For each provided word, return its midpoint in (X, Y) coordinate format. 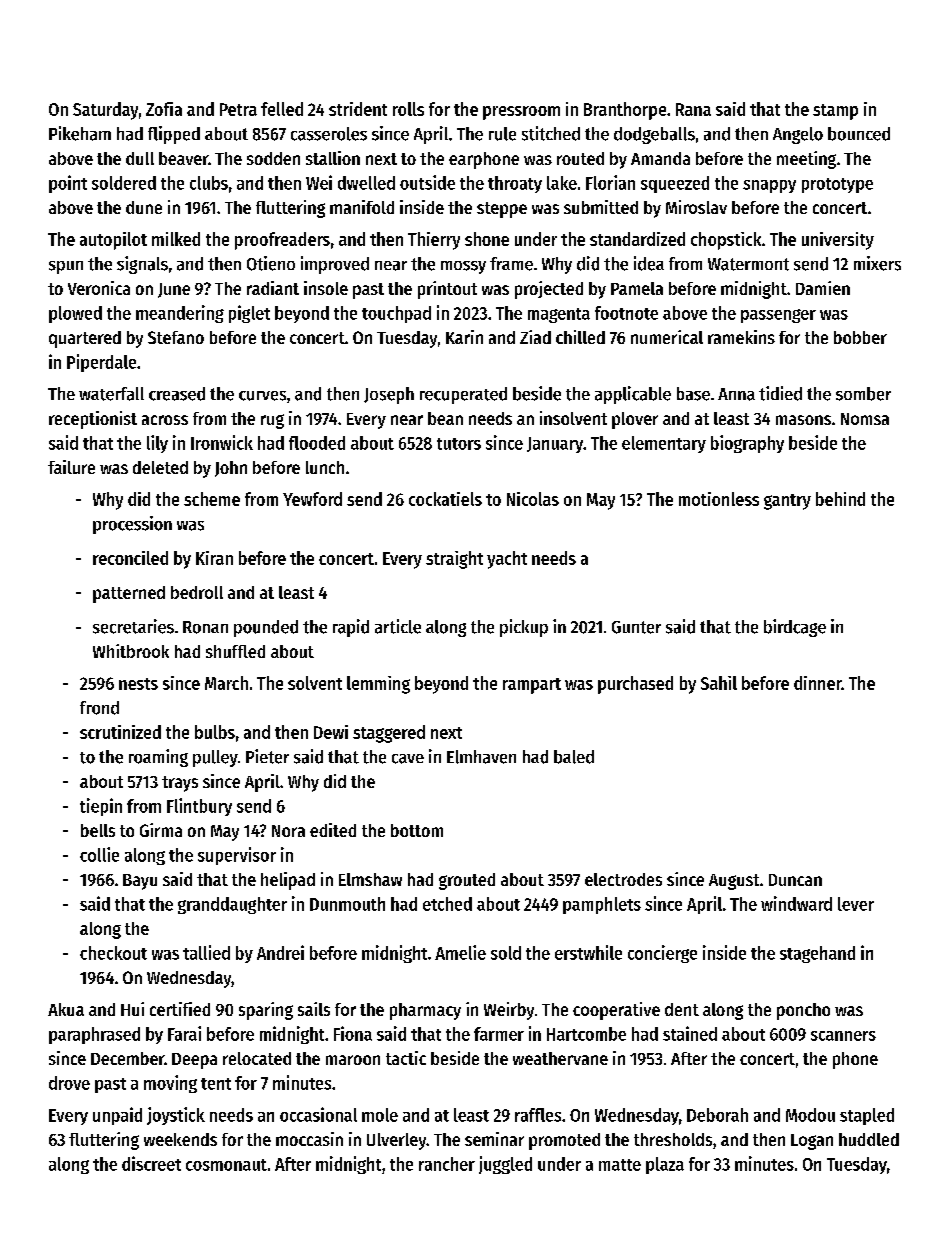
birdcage (795, 628)
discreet (151, 1163)
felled (282, 109)
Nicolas (533, 499)
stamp (835, 112)
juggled (505, 1165)
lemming (378, 685)
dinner (817, 683)
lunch (325, 467)
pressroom (521, 113)
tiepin (101, 807)
